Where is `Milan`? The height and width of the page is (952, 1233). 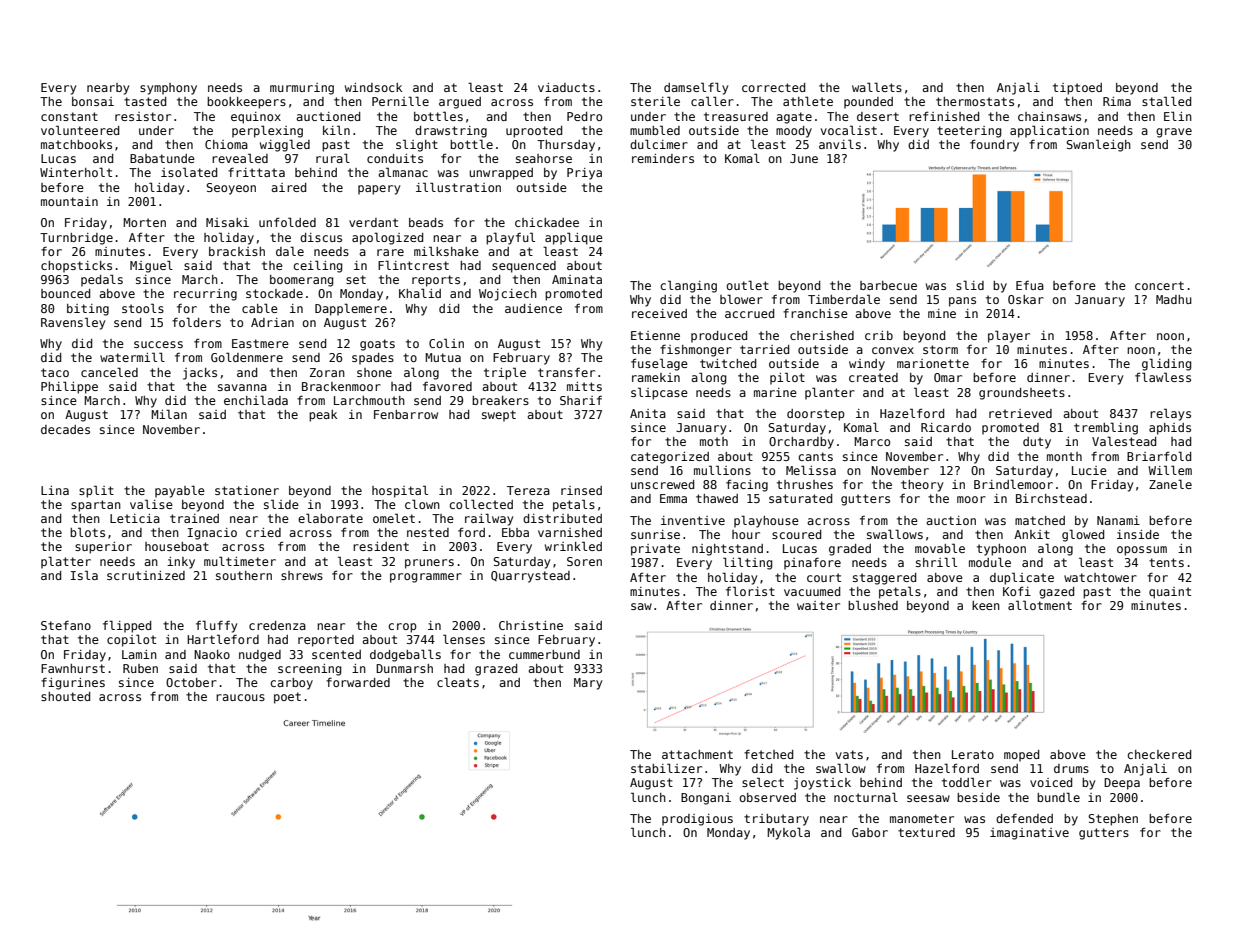
Milan is located at coordinates (169, 414).
